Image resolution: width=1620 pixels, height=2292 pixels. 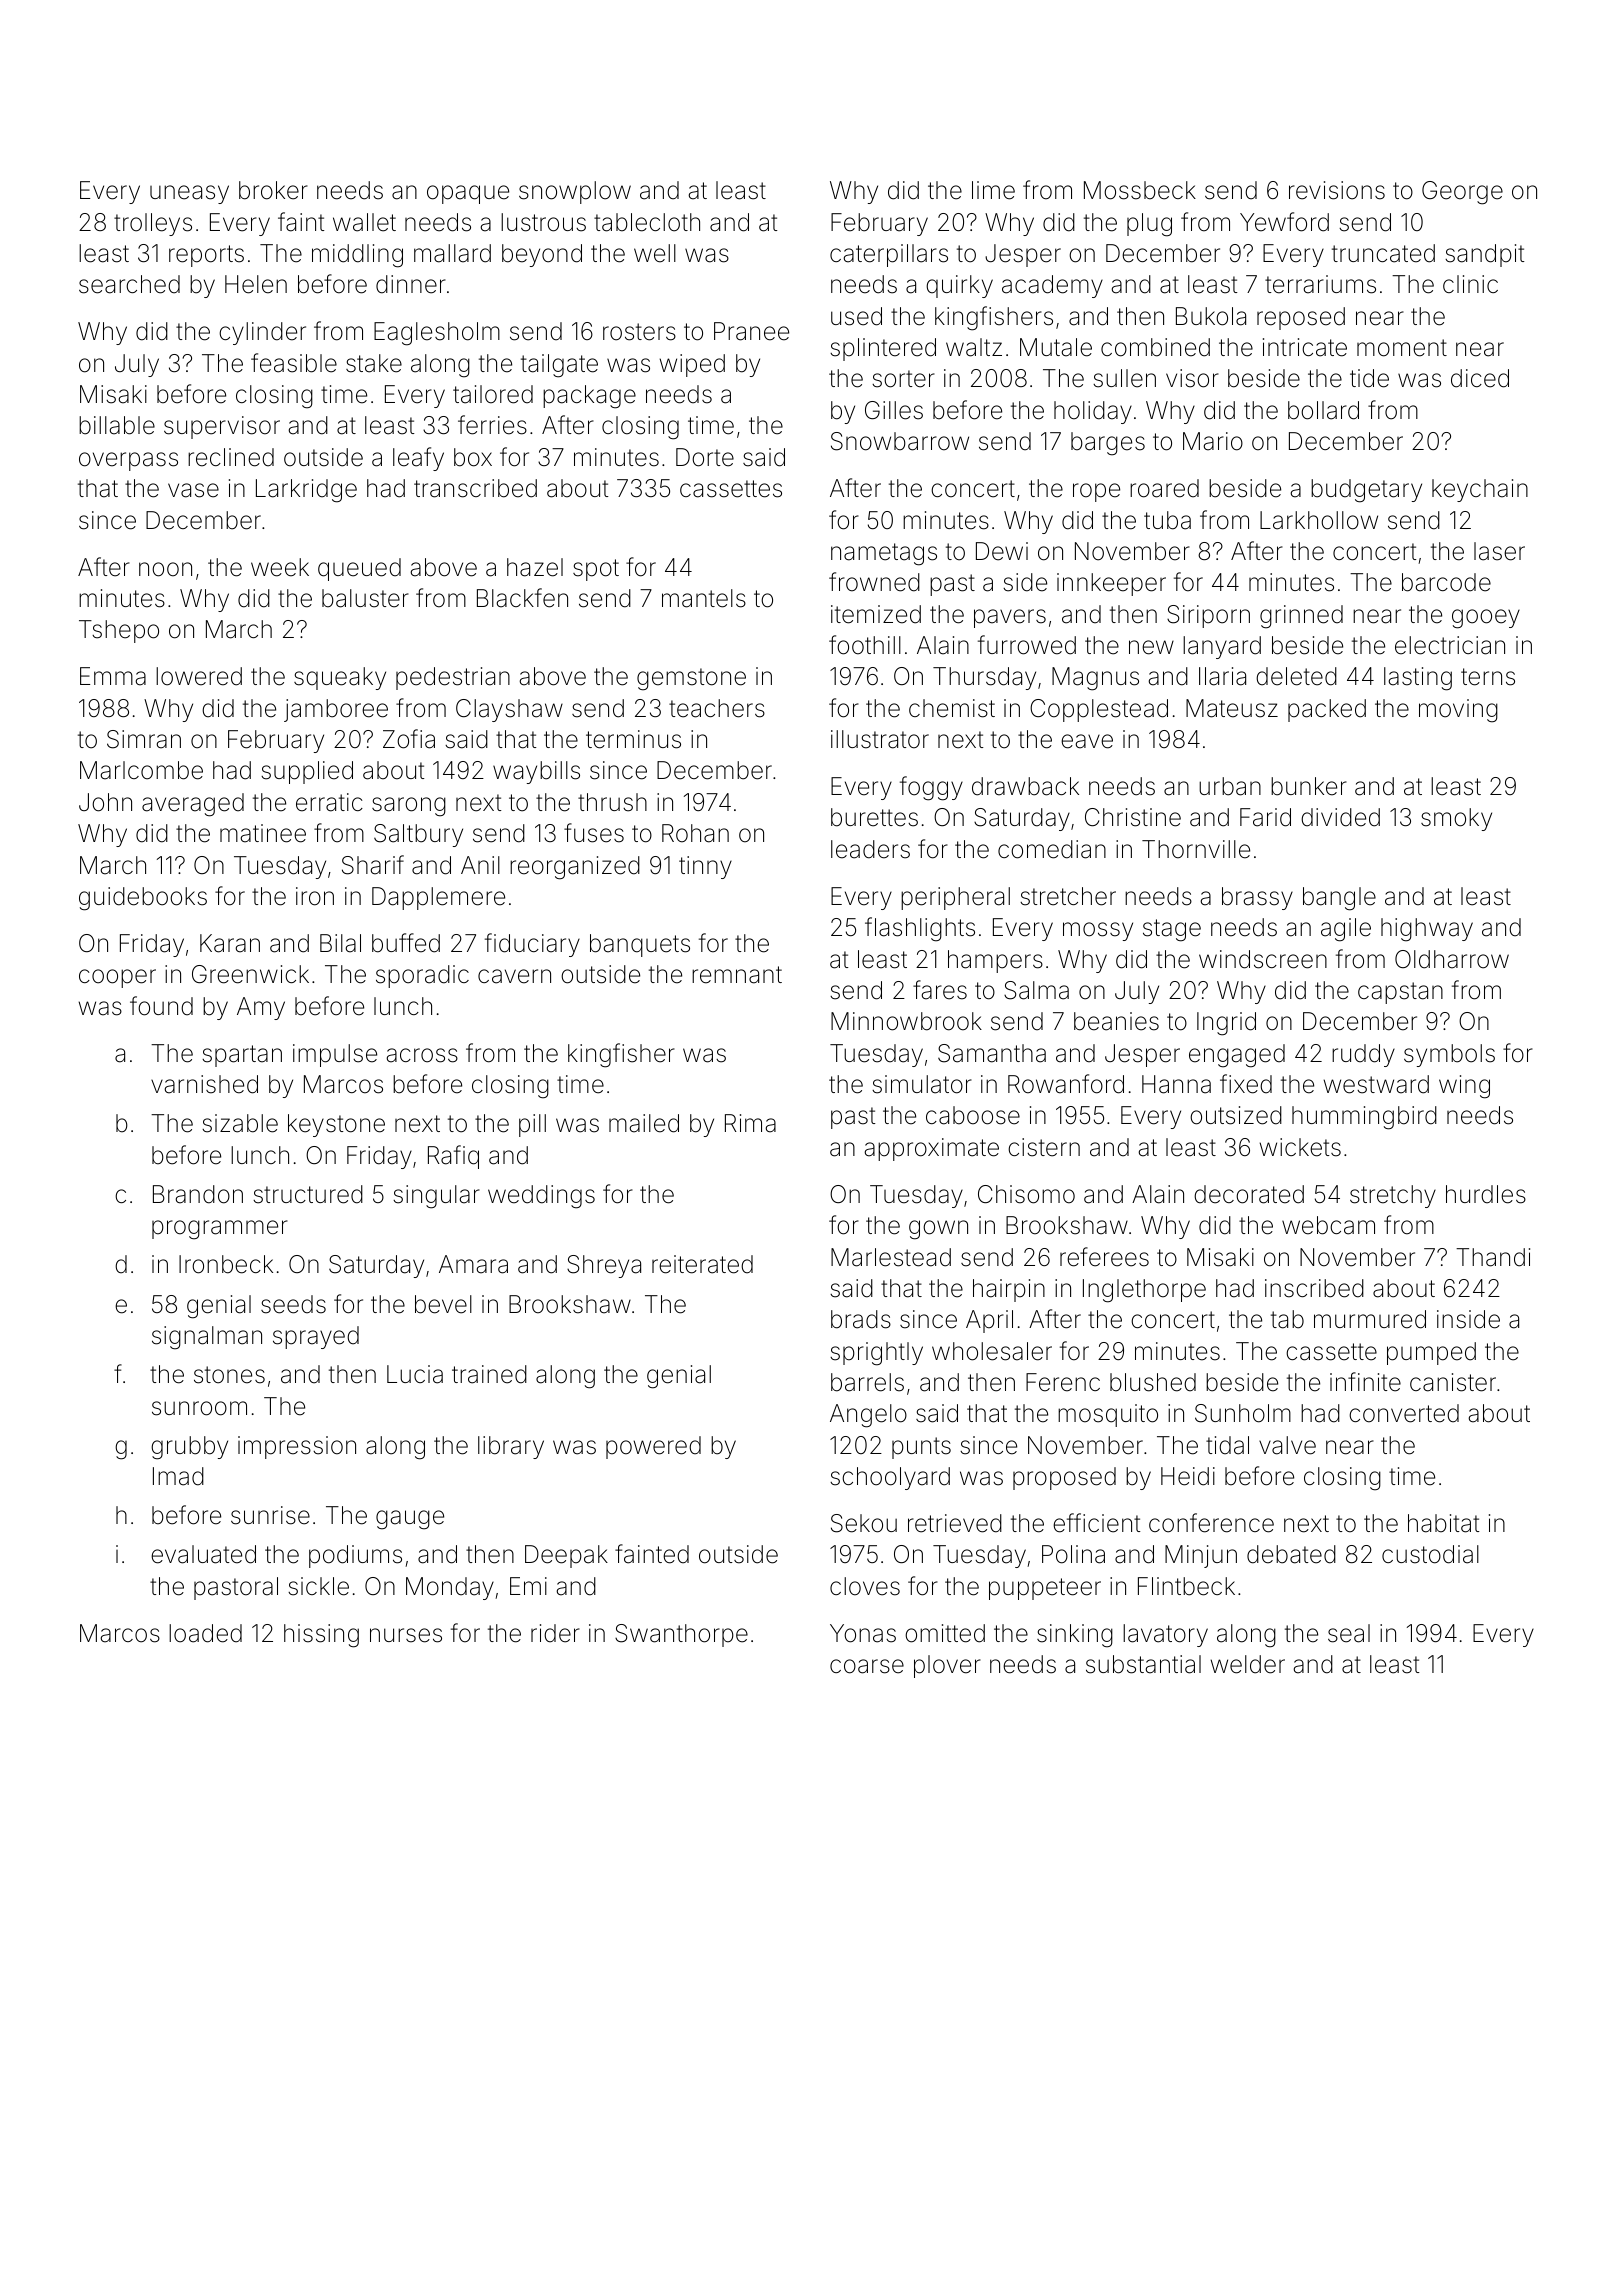 What do you see at coordinates (340, 943) in the page?
I see `Bilal` at bounding box center [340, 943].
